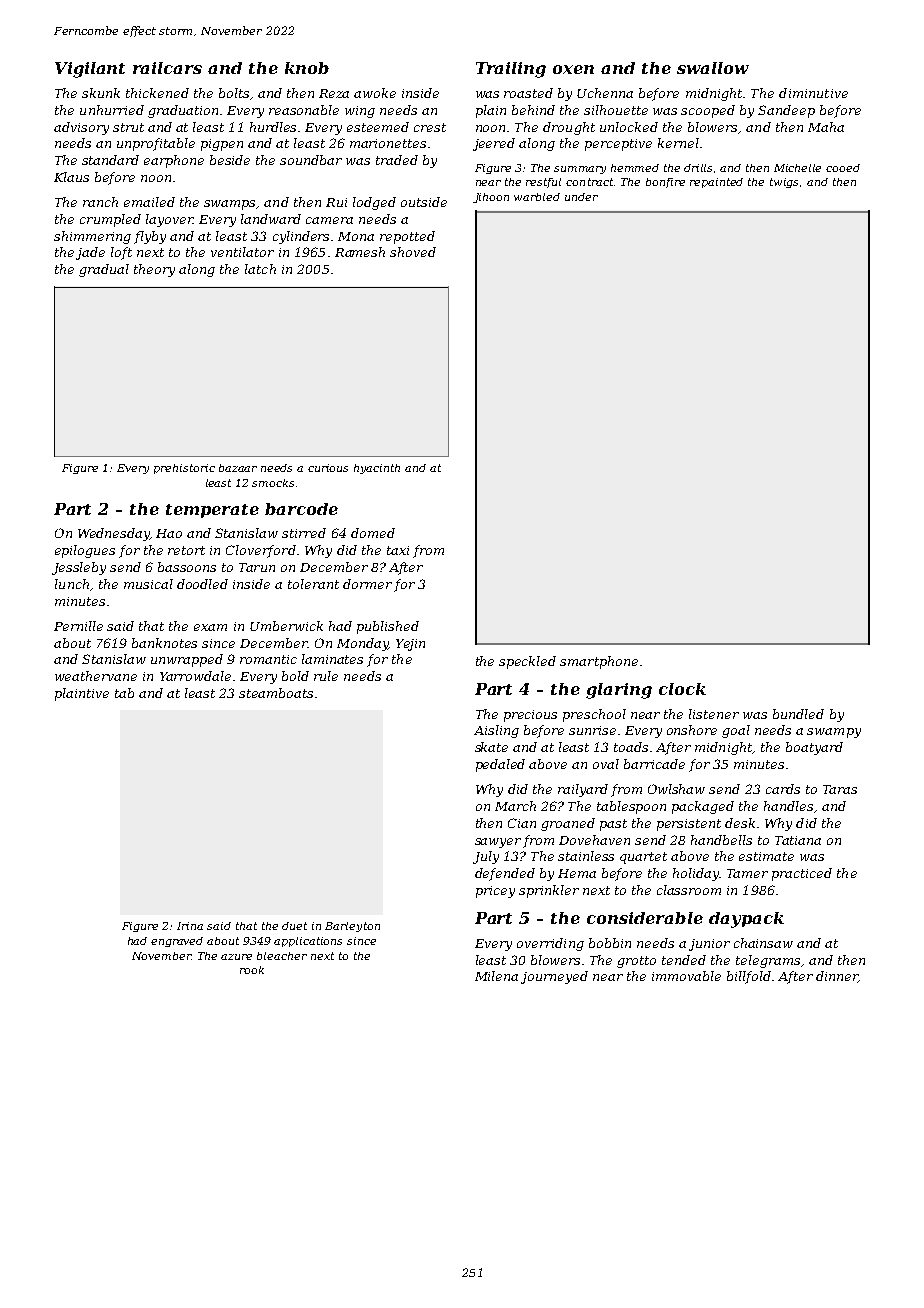 The height and width of the screenshot is (1308, 924). Describe the element at coordinates (398, 550) in the screenshot. I see `taxi` at that location.
